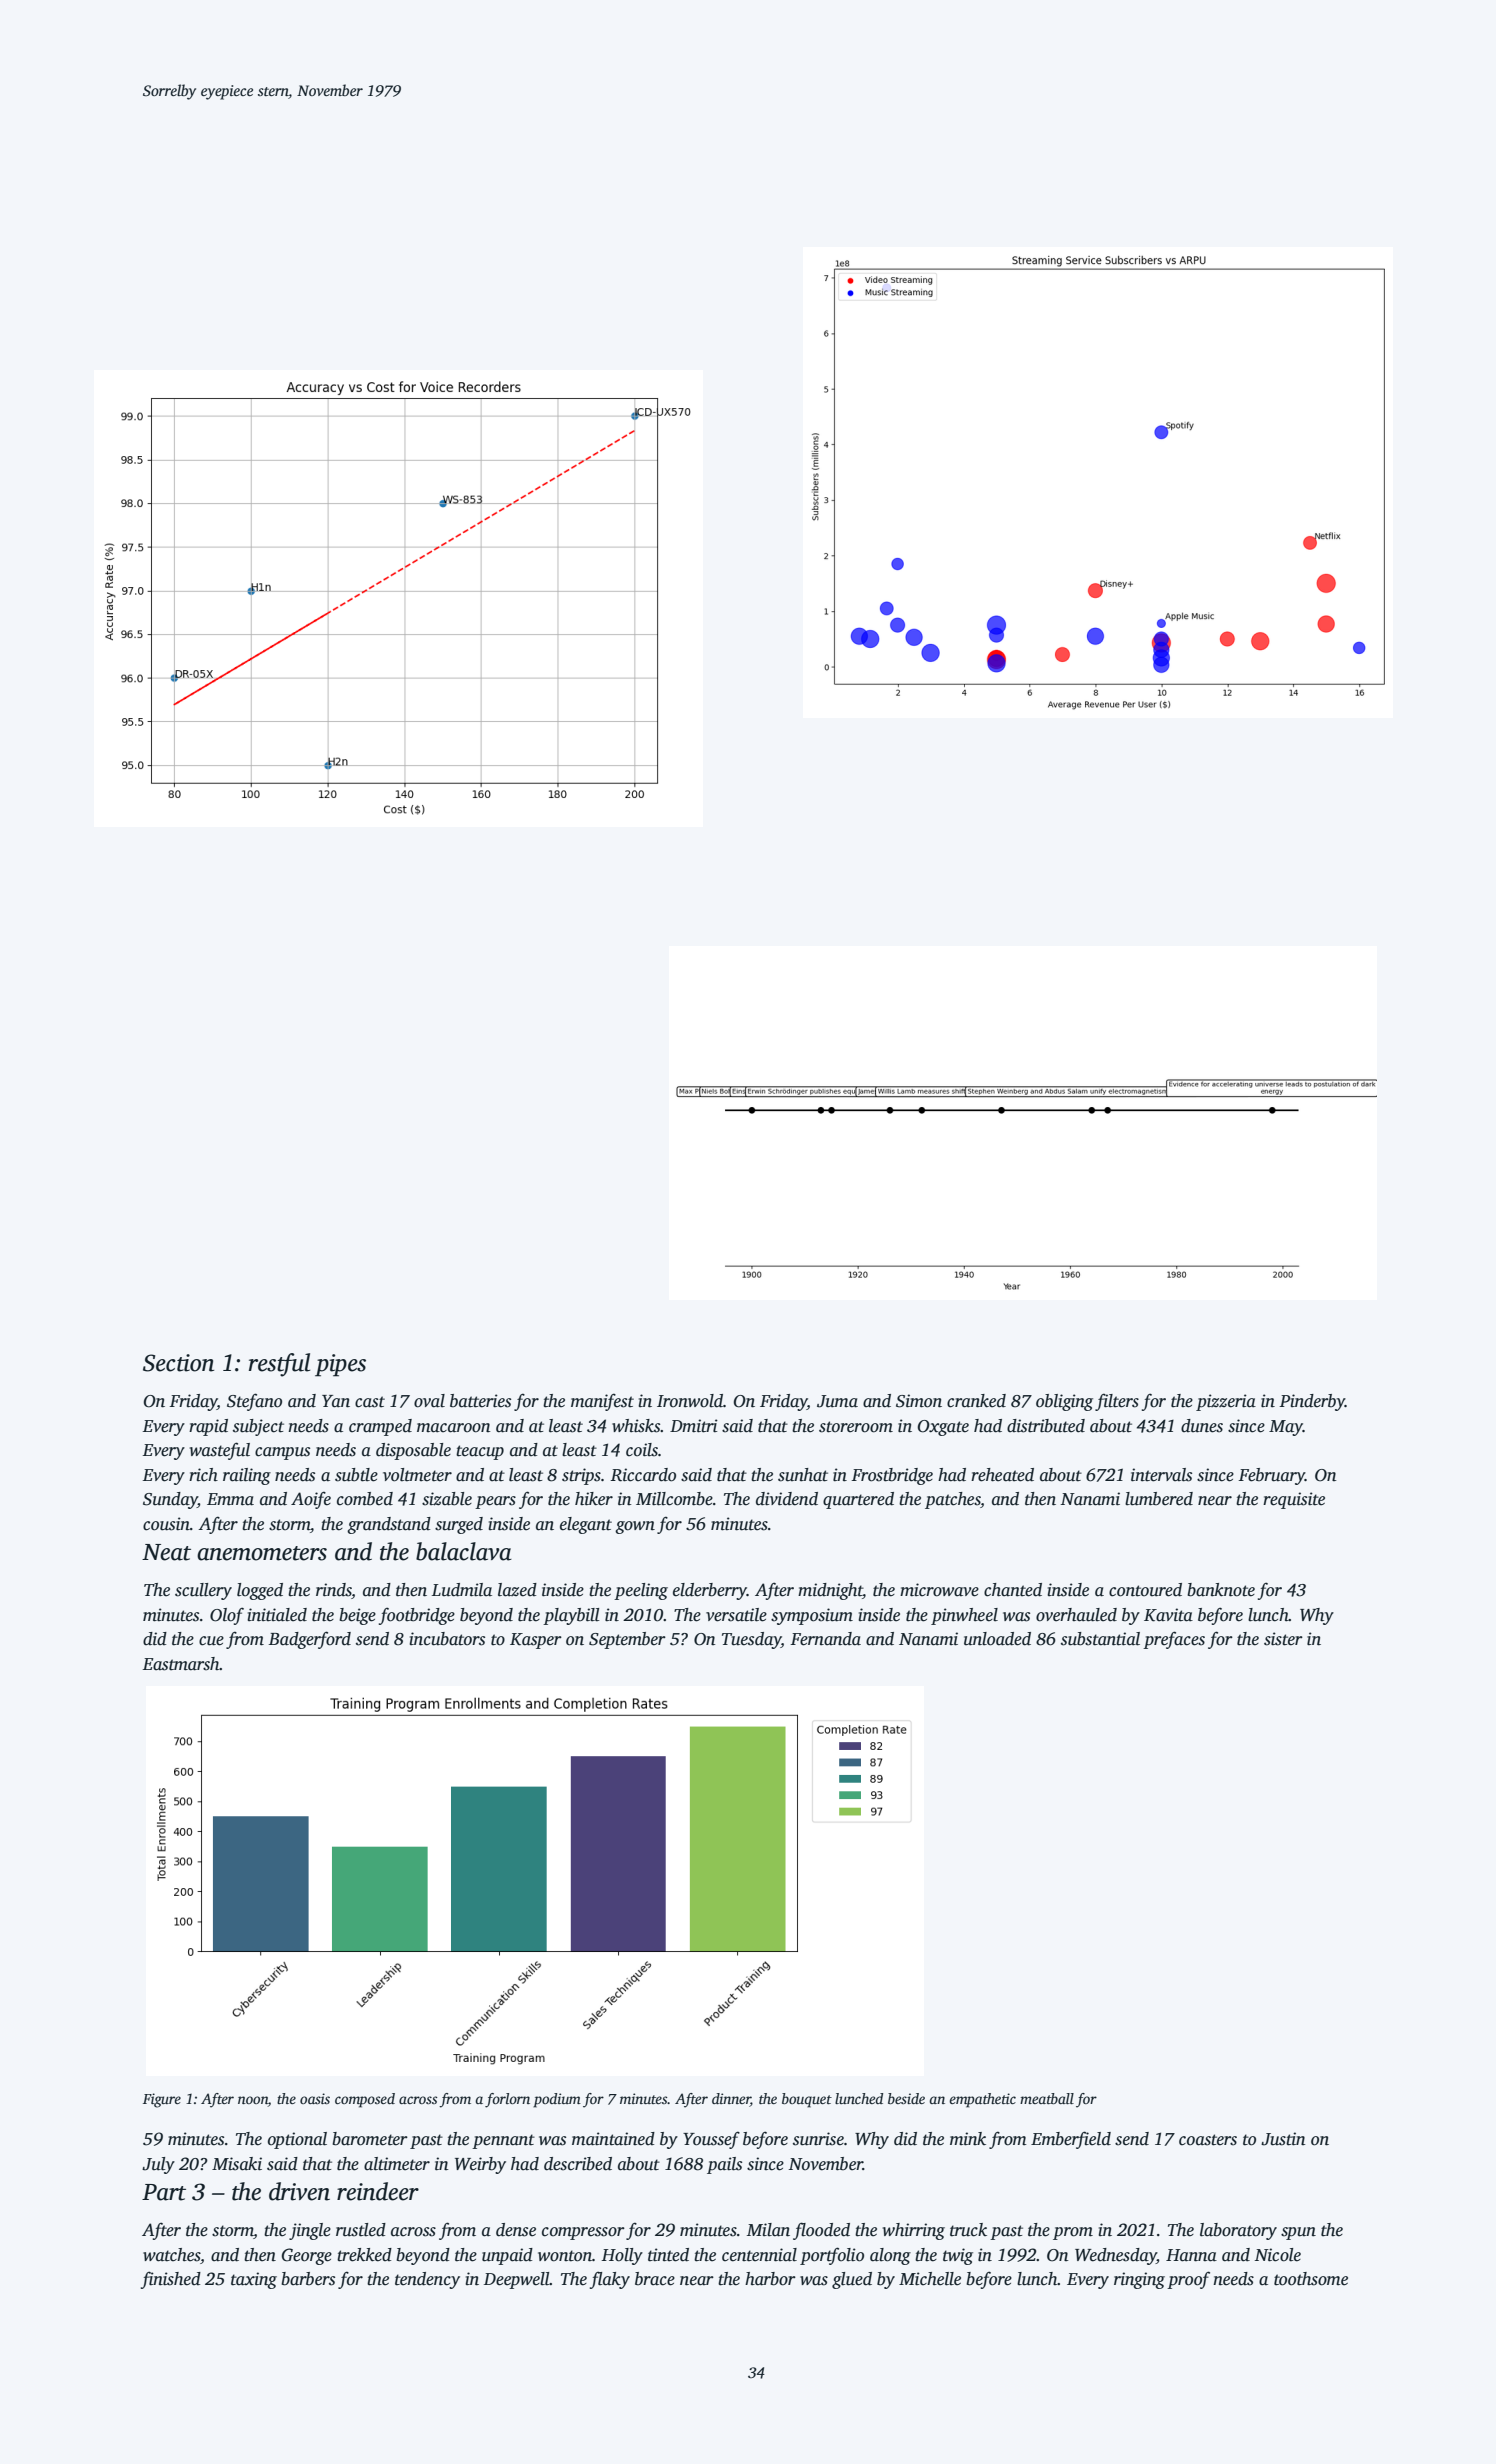 This screenshot has height=2464, width=1496. I want to click on harbor, so click(770, 2279).
